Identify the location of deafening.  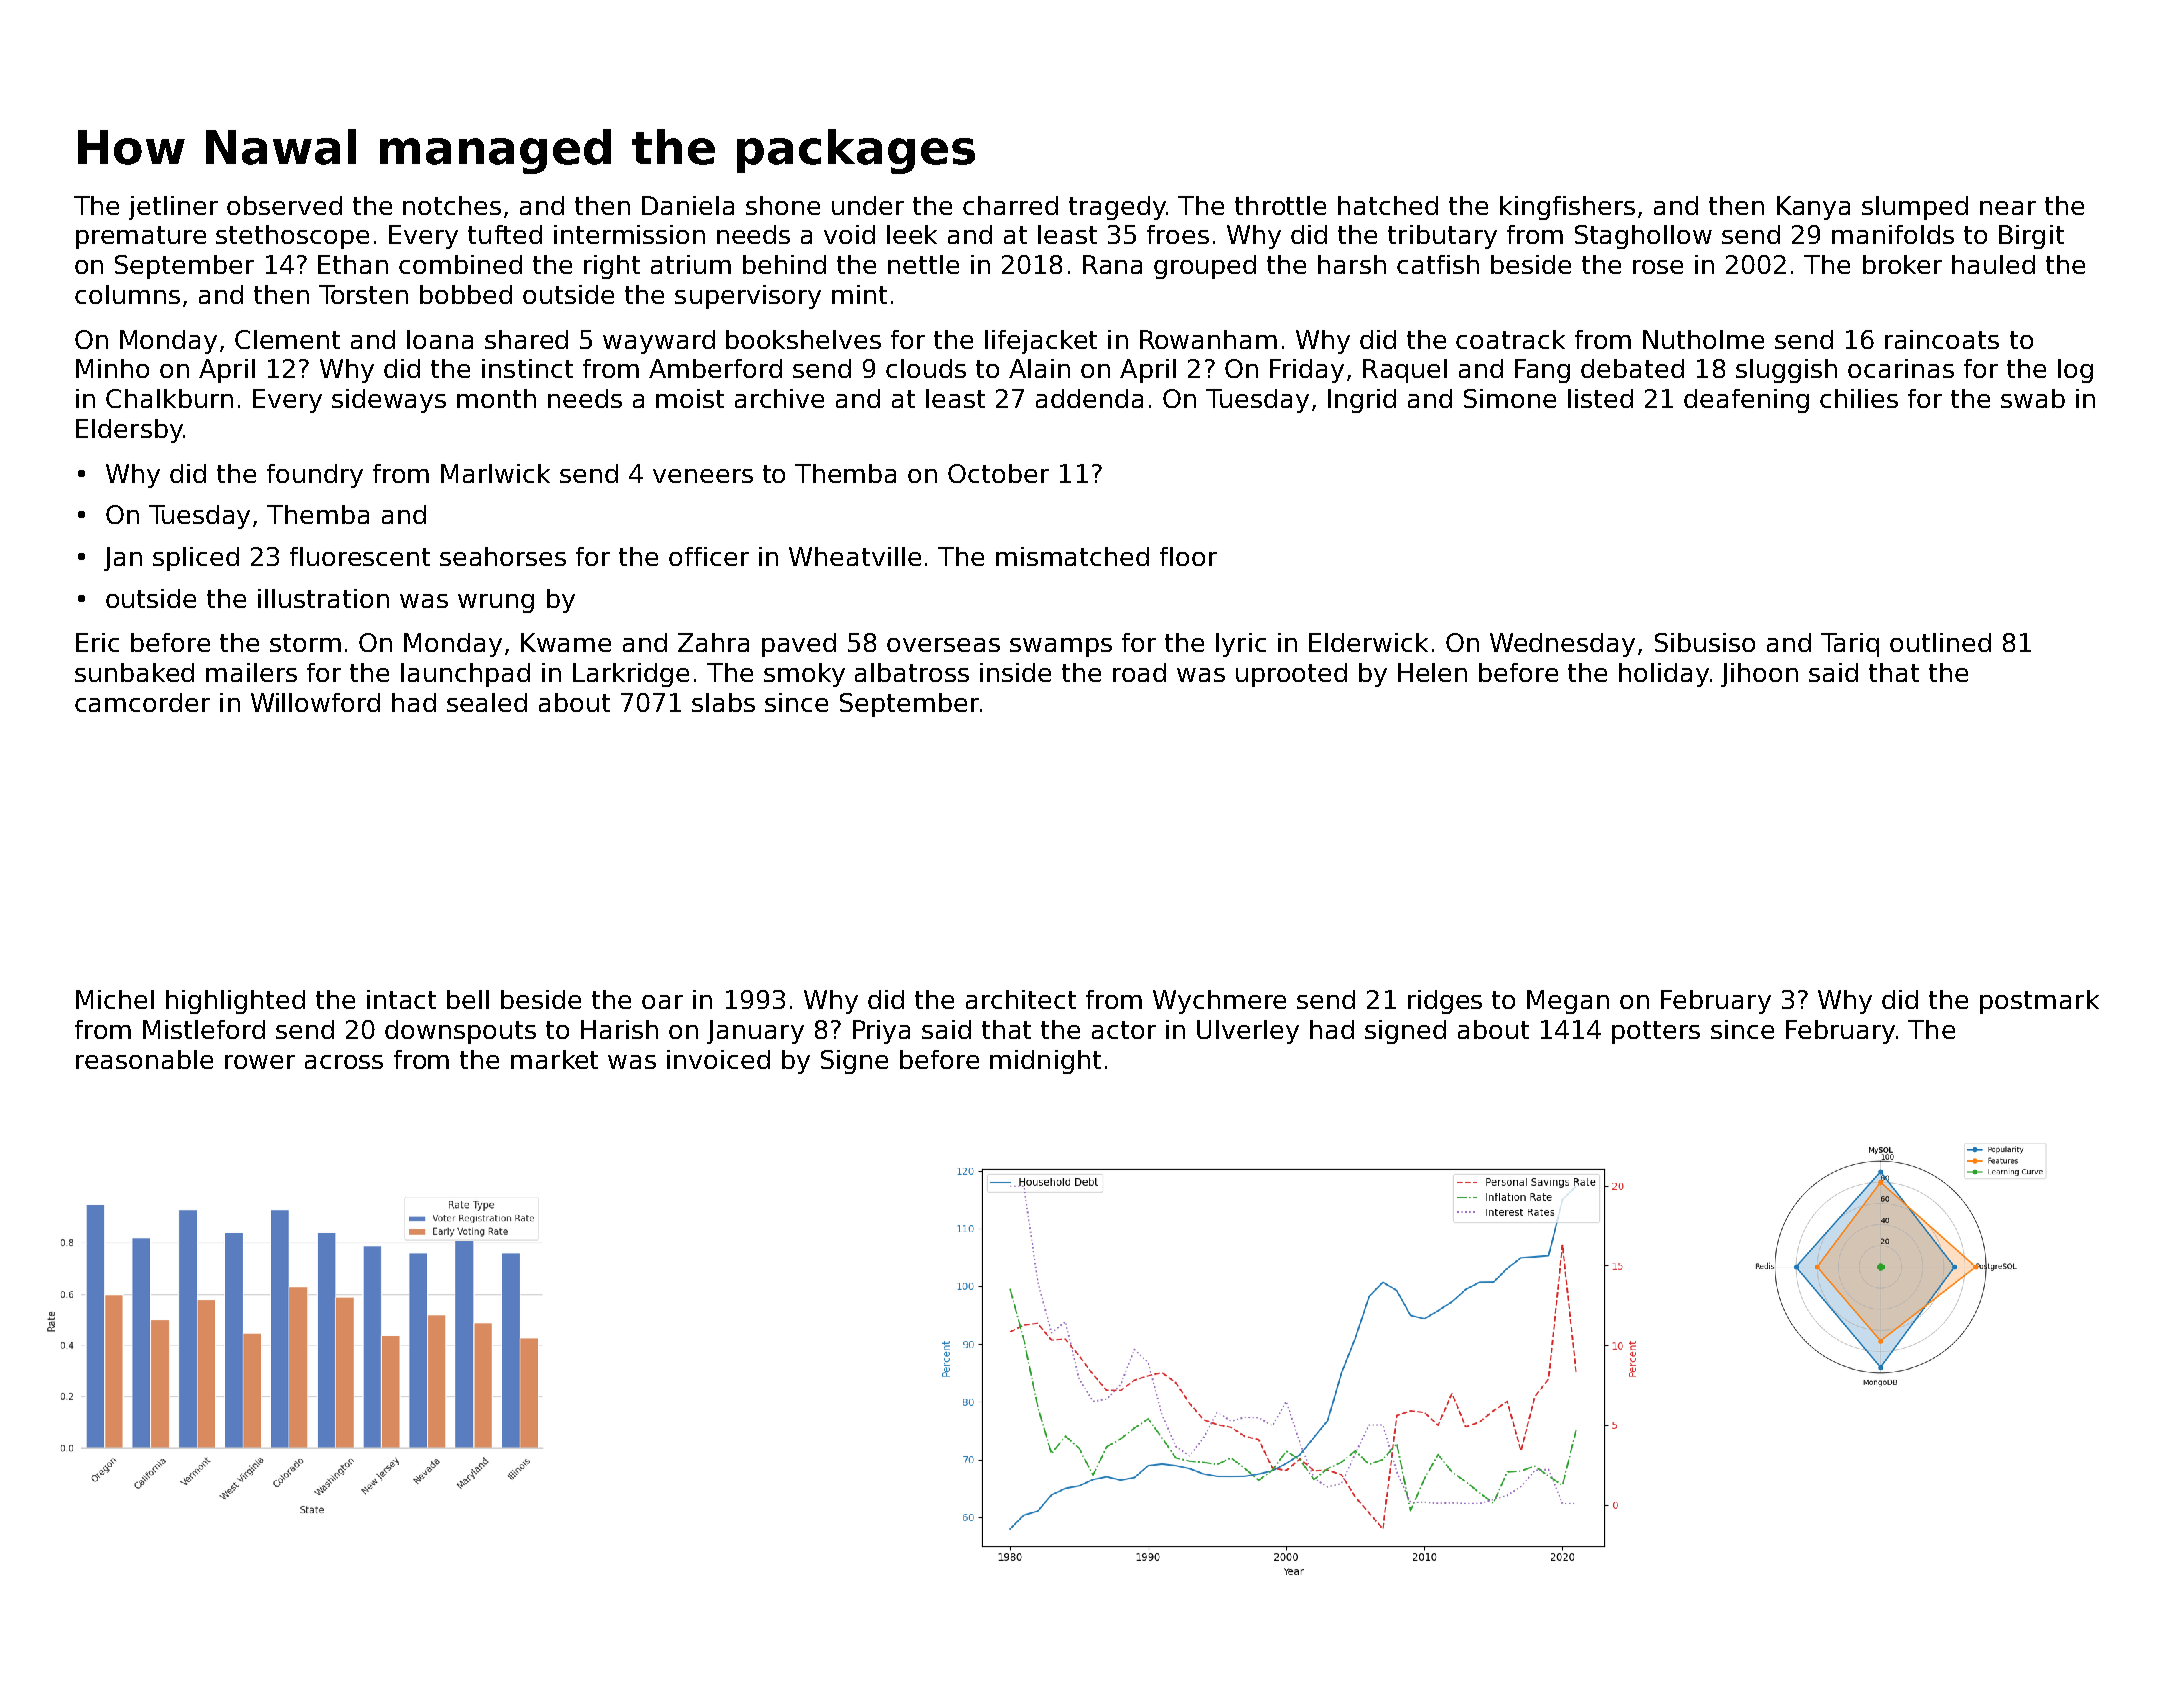
(1746, 401).
